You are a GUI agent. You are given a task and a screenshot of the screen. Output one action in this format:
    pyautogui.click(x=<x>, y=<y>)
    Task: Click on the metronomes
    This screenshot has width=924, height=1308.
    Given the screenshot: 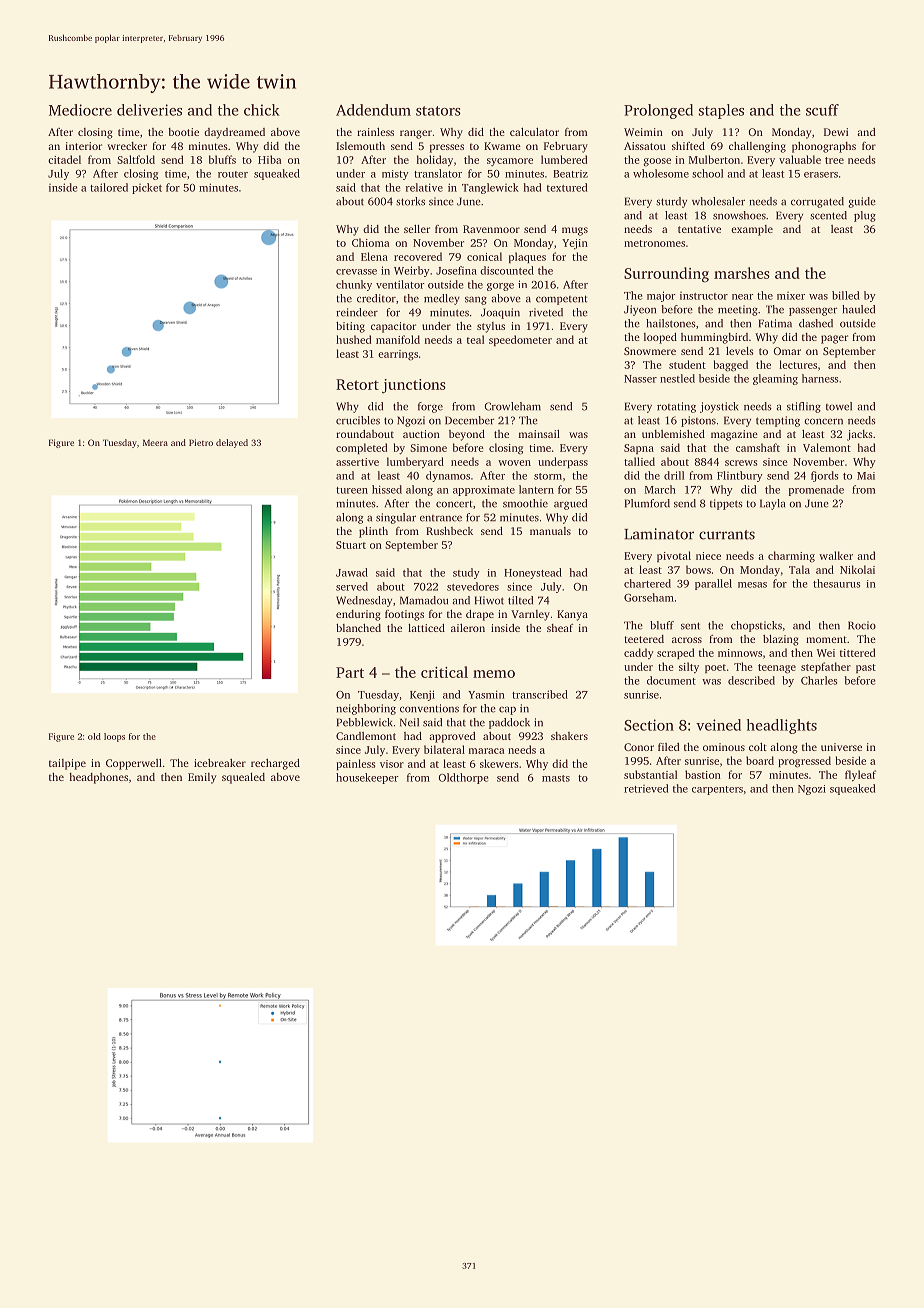 What is the action you would take?
    pyautogui.click(x=654, y=243)
